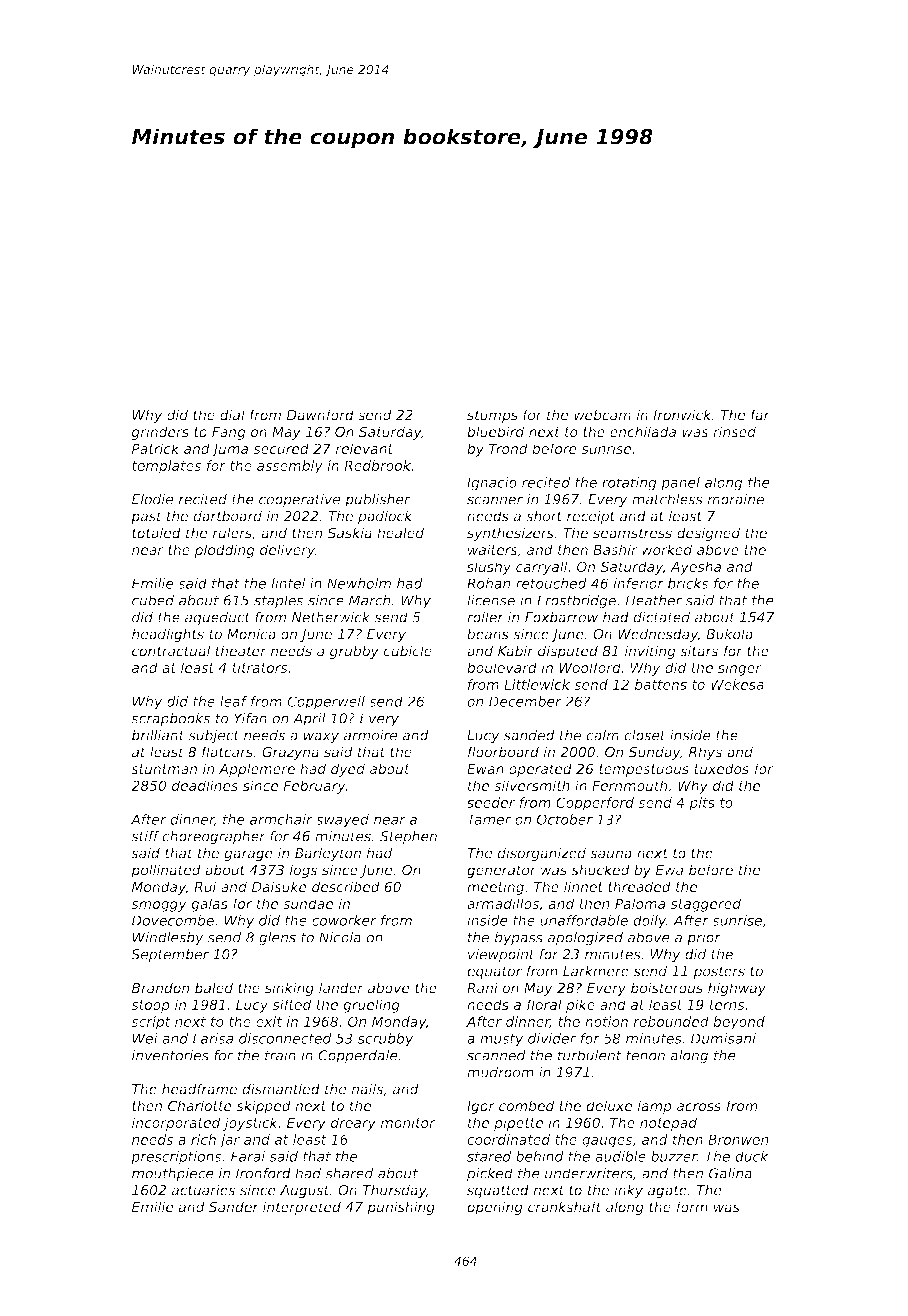 The image size is (908, 1316). I want to click on cubicle, so click(408, 651).
